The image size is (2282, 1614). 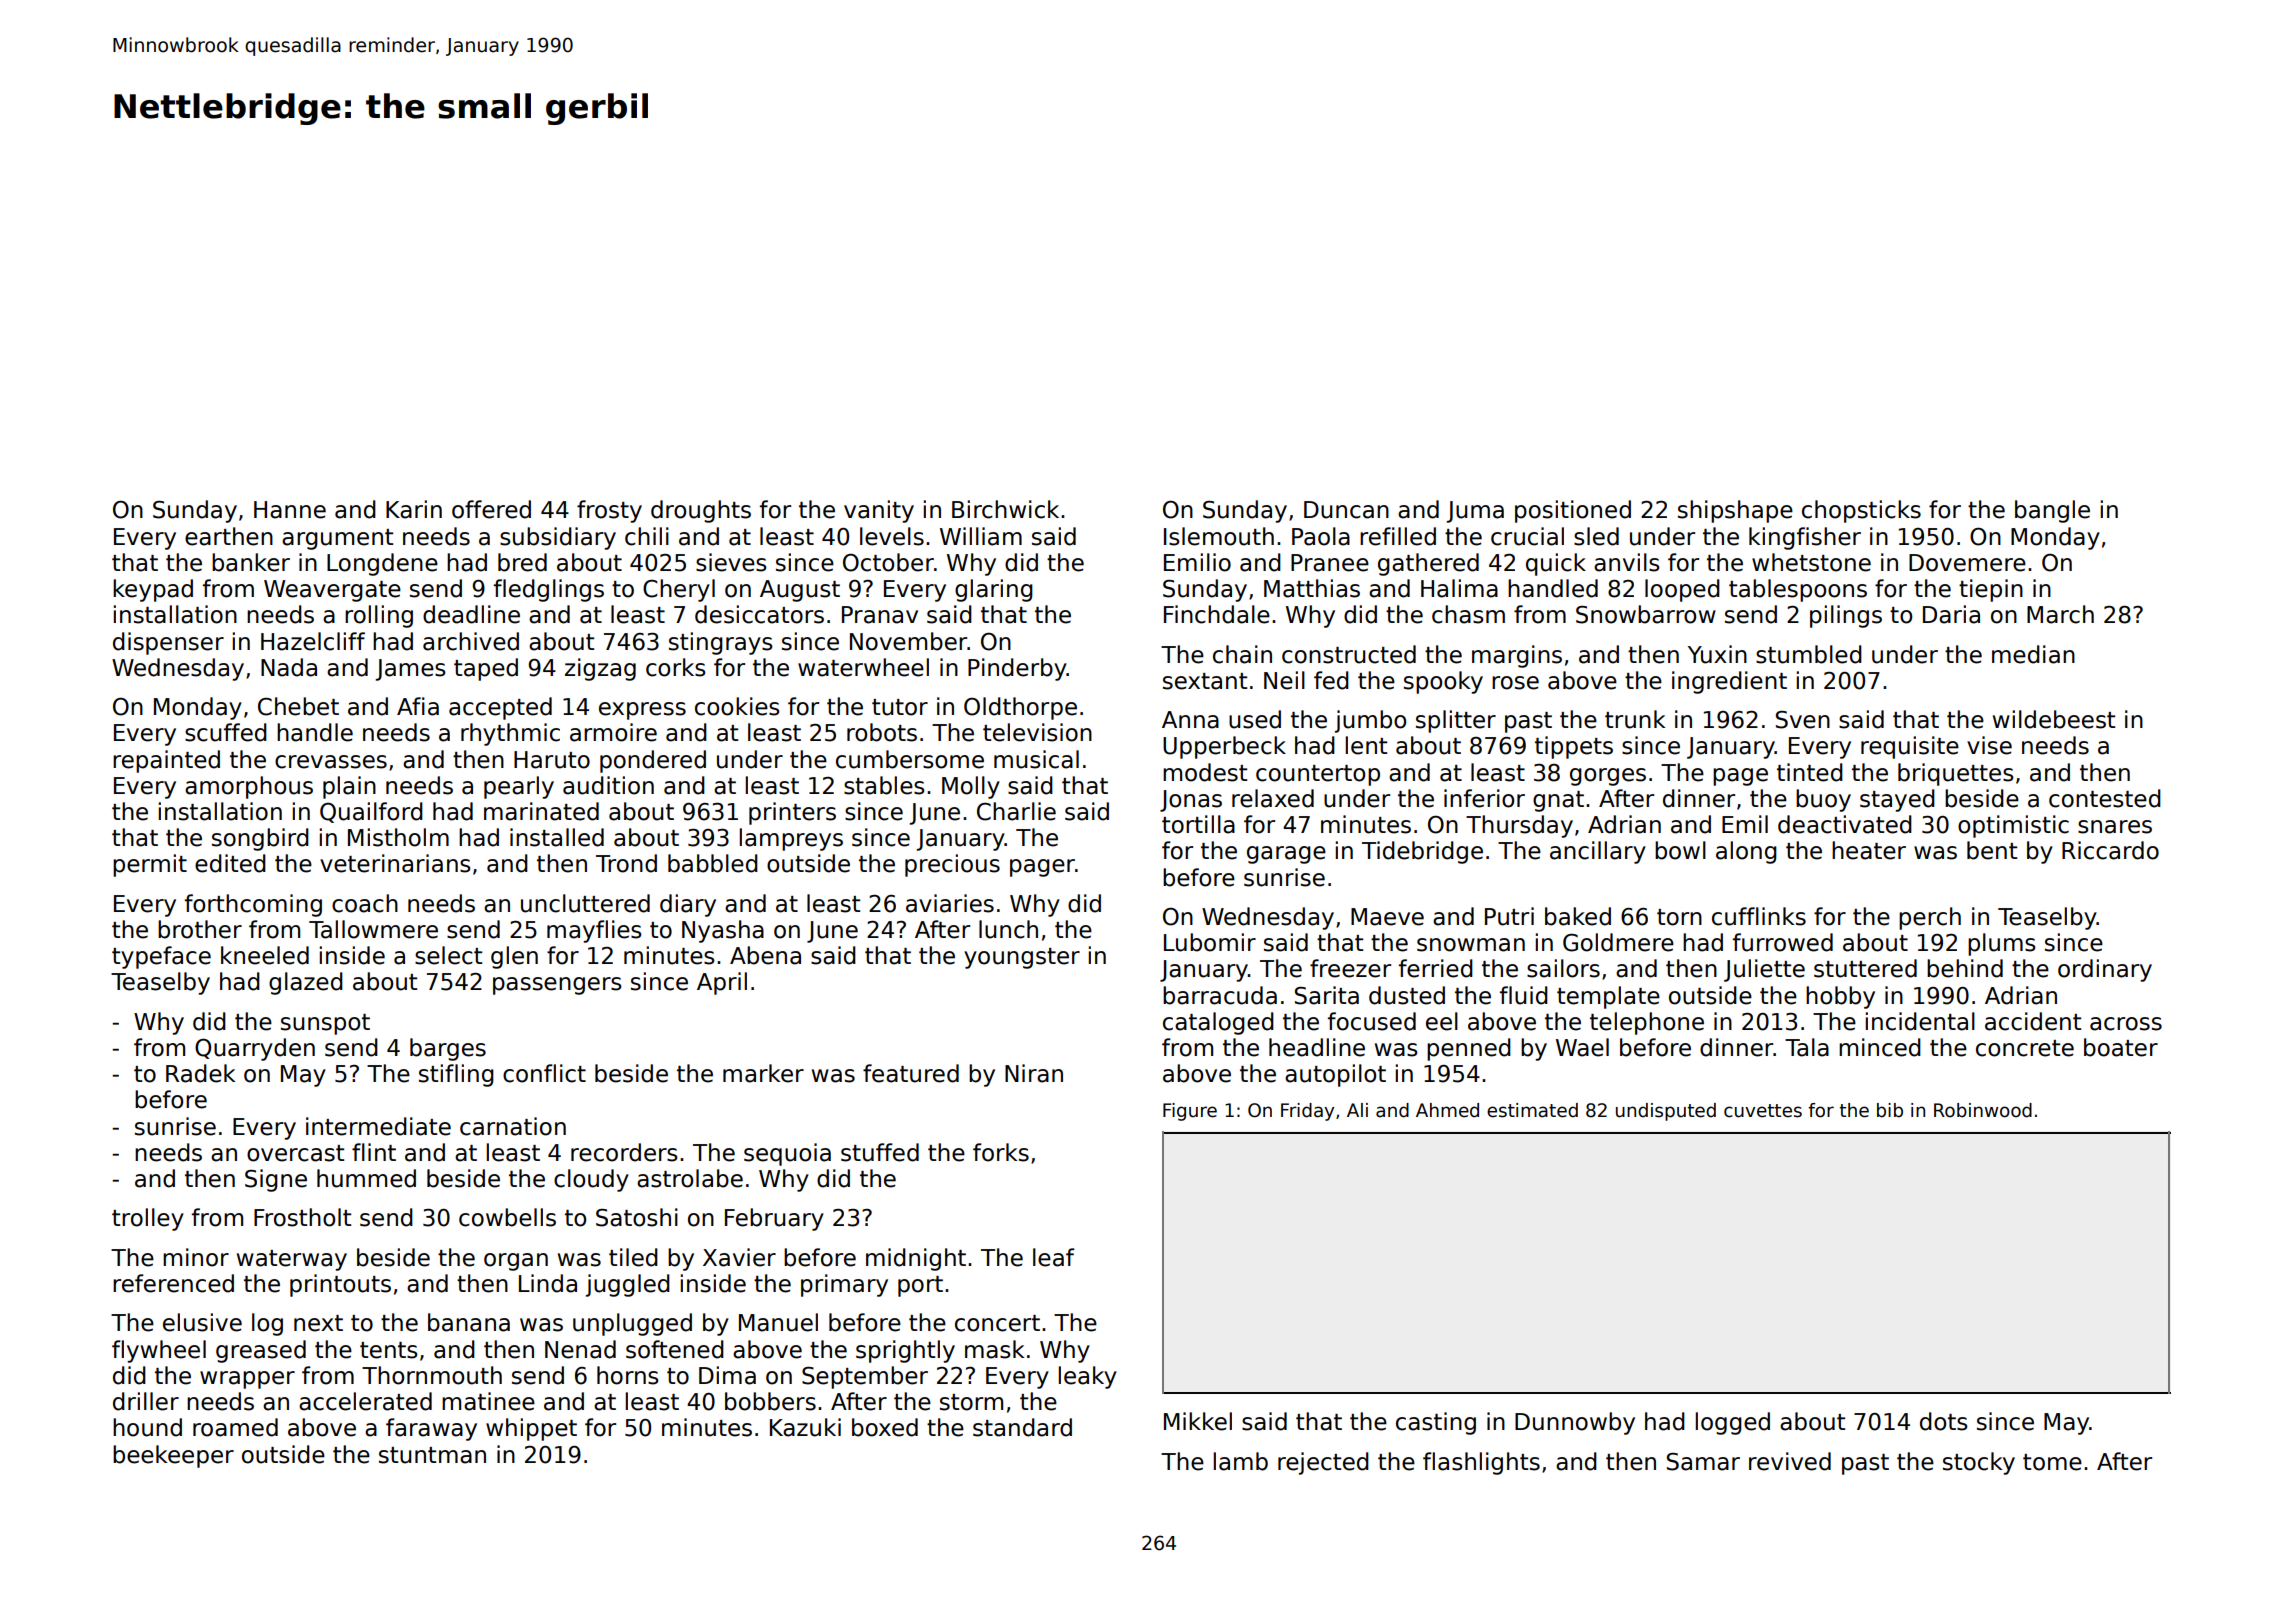 What do you see at coordinates (491, 509) in the screenshot?
I see `offered` at bounding box center [491, 509].
